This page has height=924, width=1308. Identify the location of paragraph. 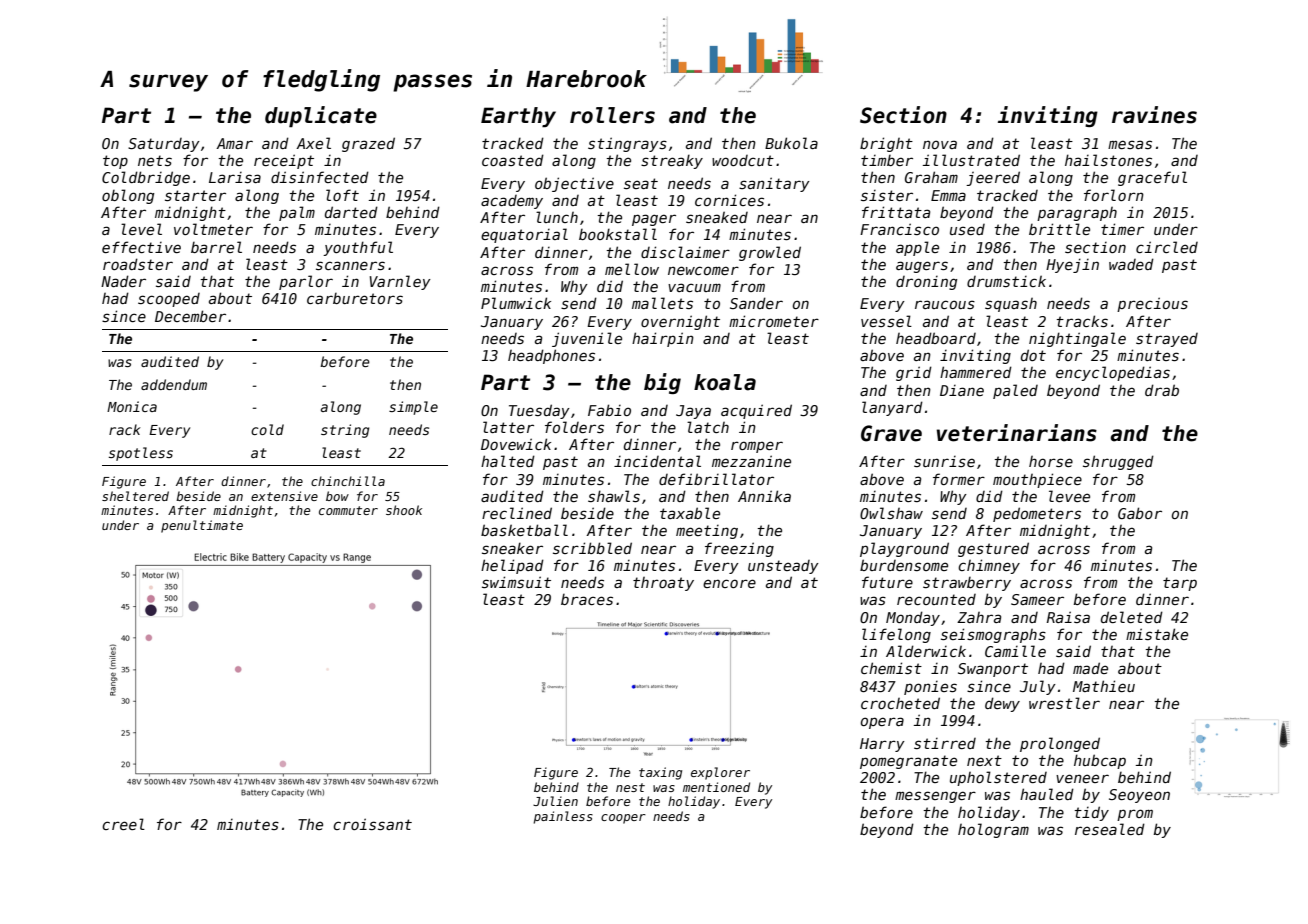
(1077, 214).
